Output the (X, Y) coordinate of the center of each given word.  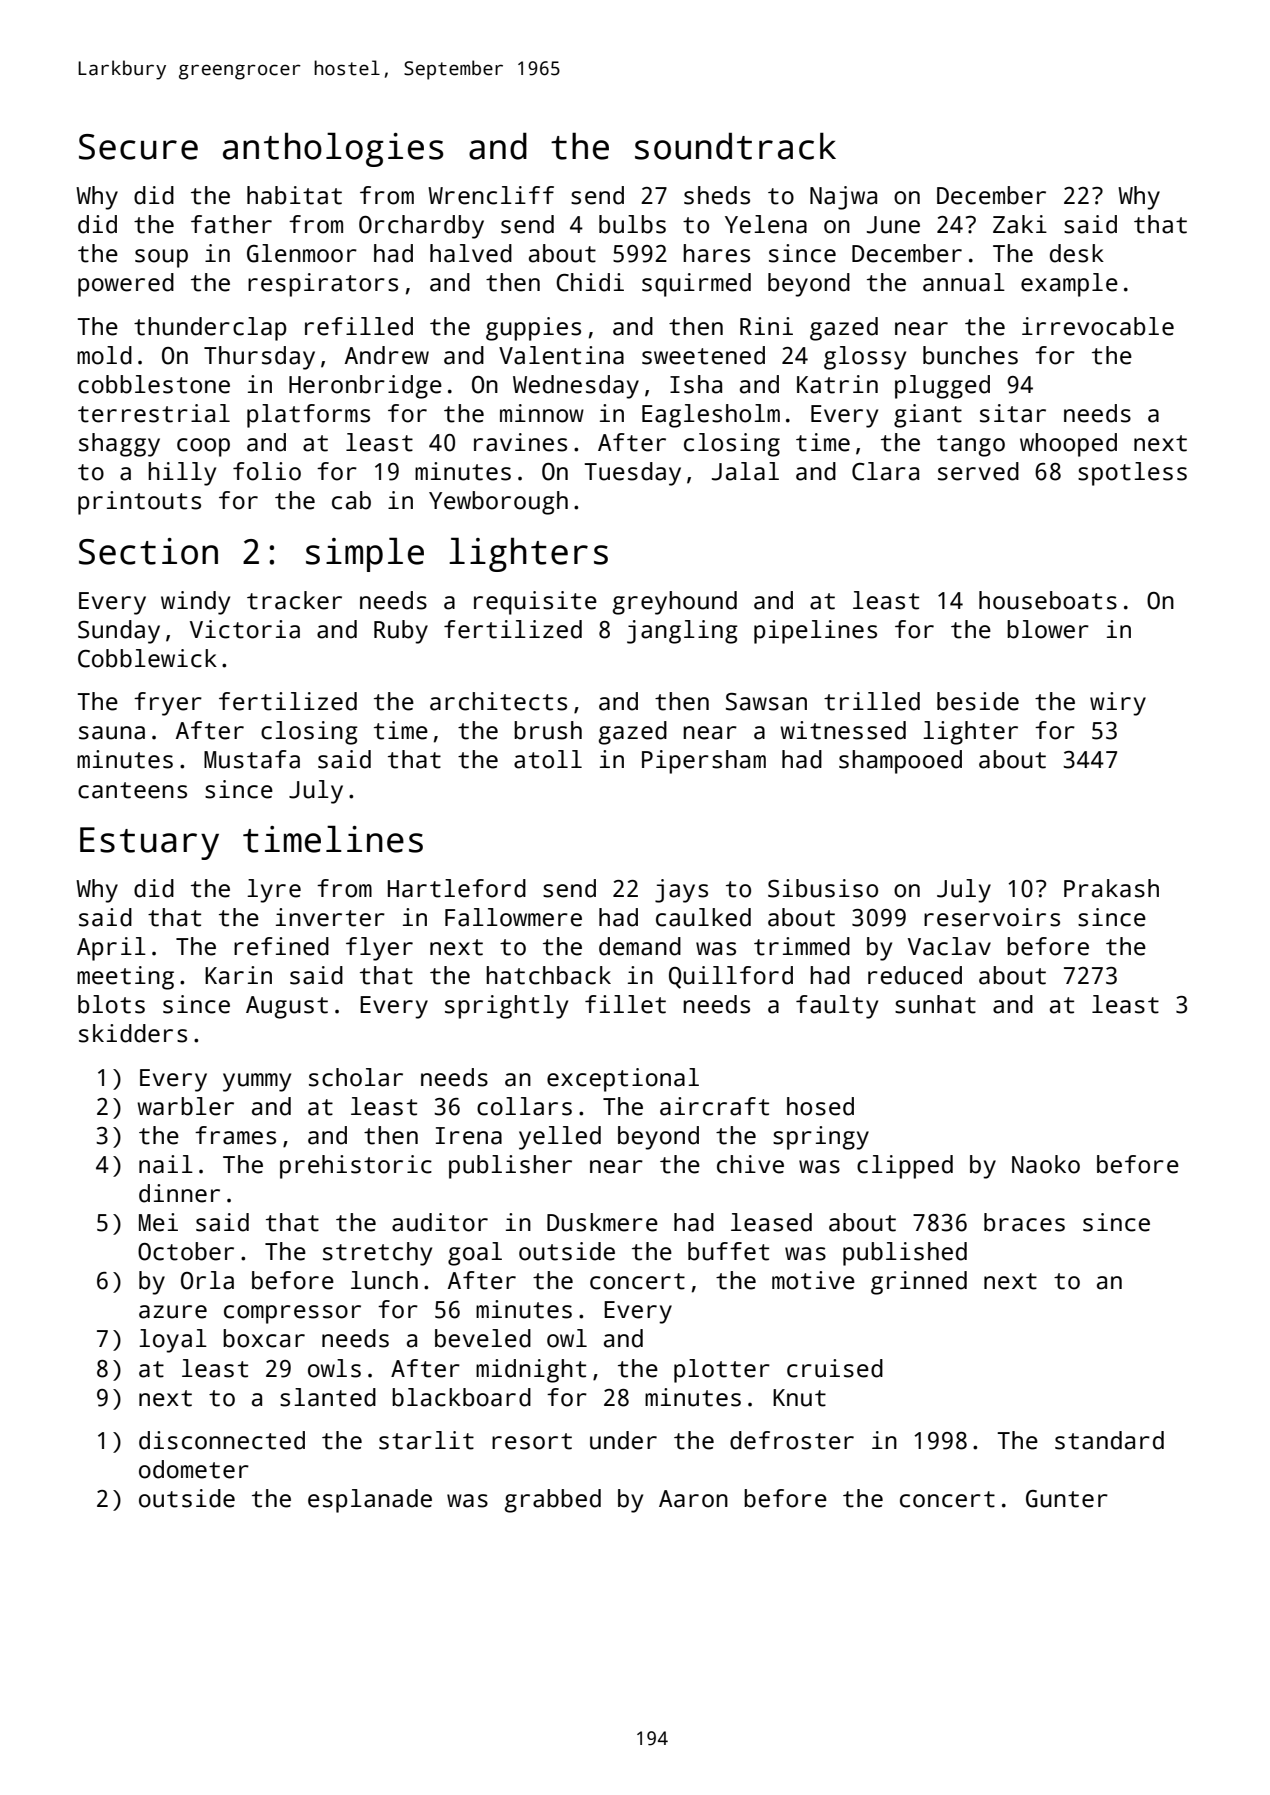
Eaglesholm (711, 416)
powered (126, 285)
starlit (426, 1440)
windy (195, 603)
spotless (1132, 474)
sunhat (935, 1004)
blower (1048, 629)
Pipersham (704, 762)
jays (681, 891)
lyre (274, 891)
